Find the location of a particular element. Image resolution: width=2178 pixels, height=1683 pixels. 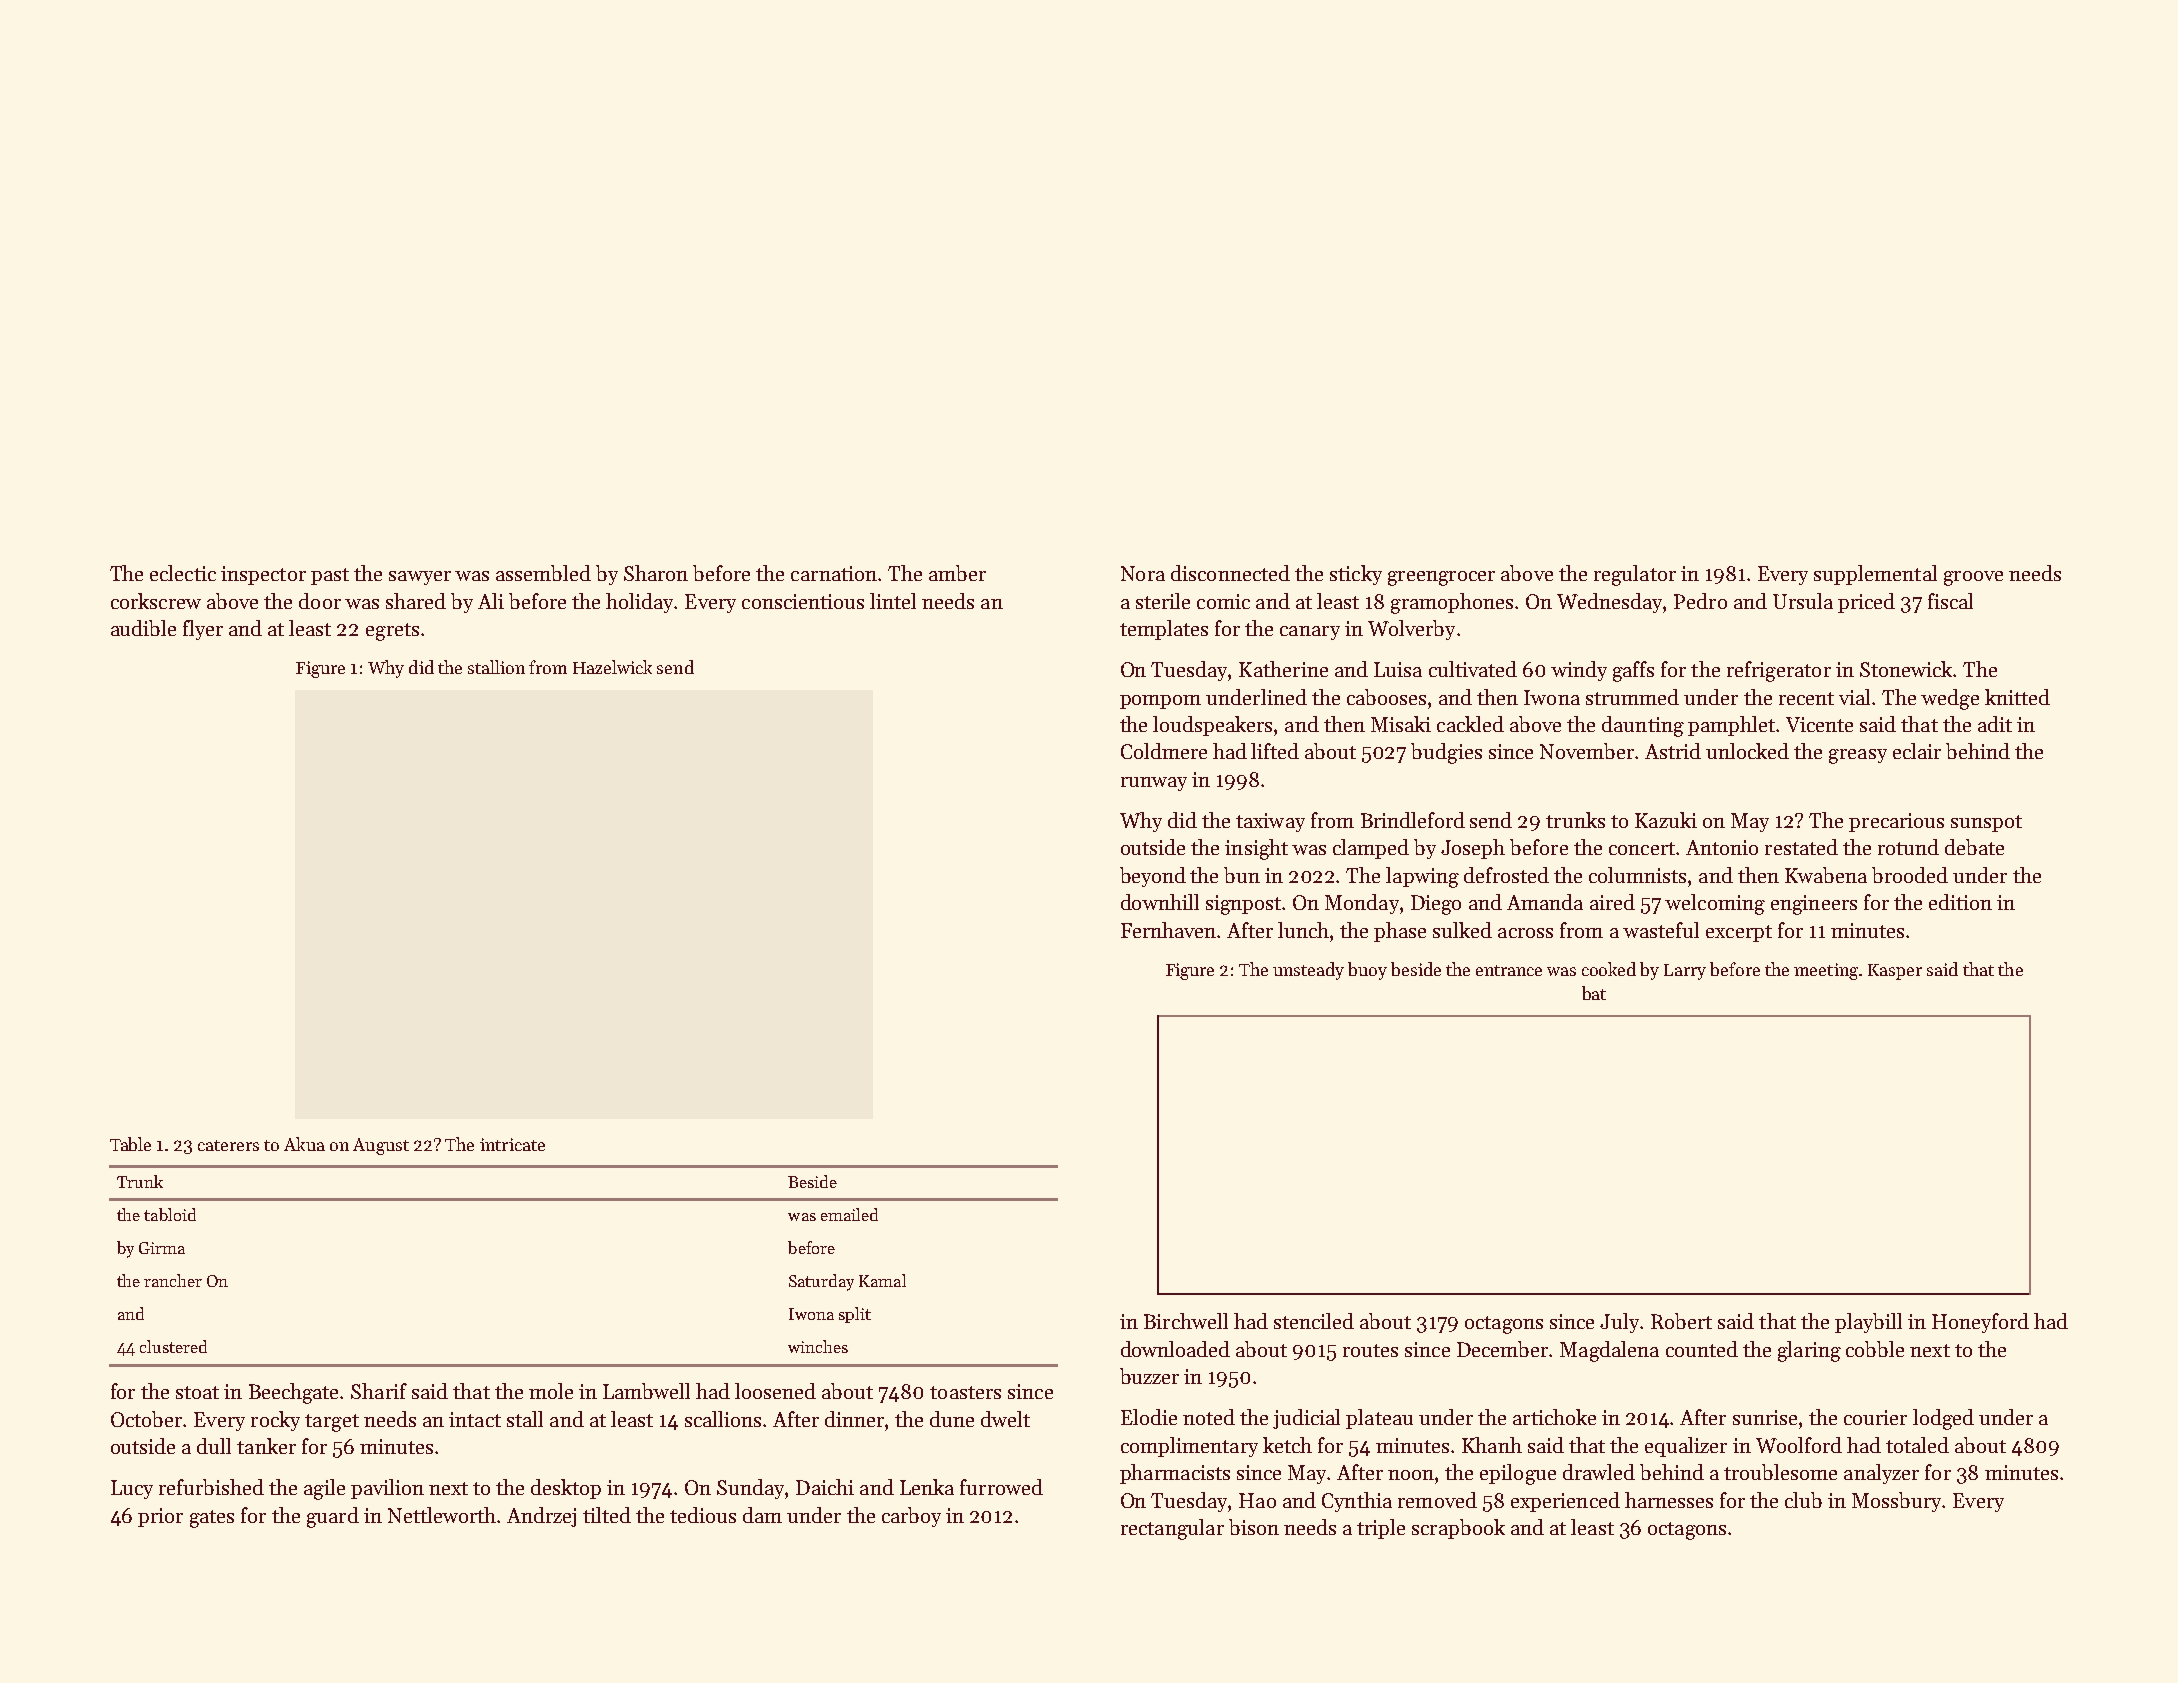

clamped is located at coordinates (1371, 849).
